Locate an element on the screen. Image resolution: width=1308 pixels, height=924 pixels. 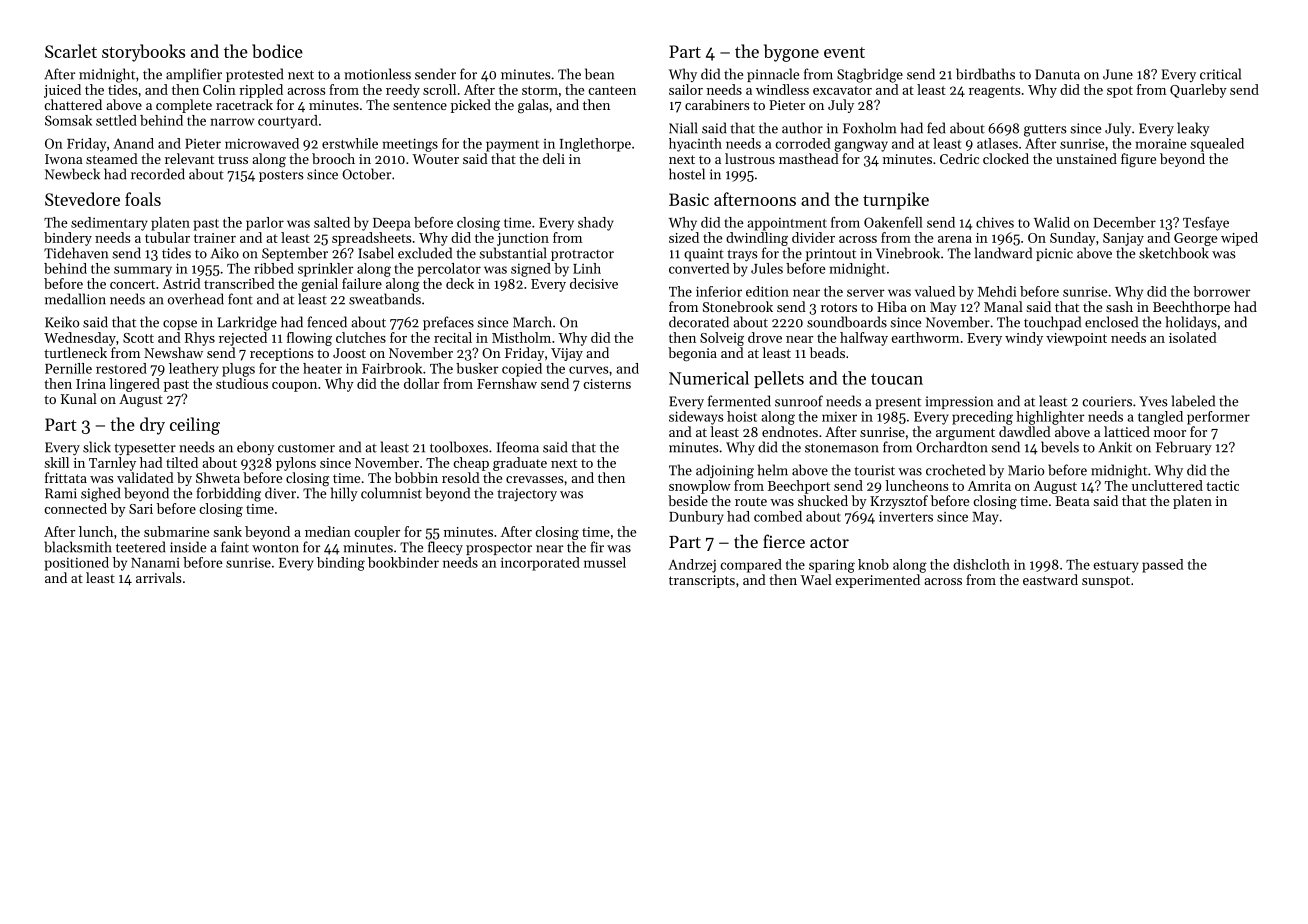
fierce is located at coordinates (784, 541).
